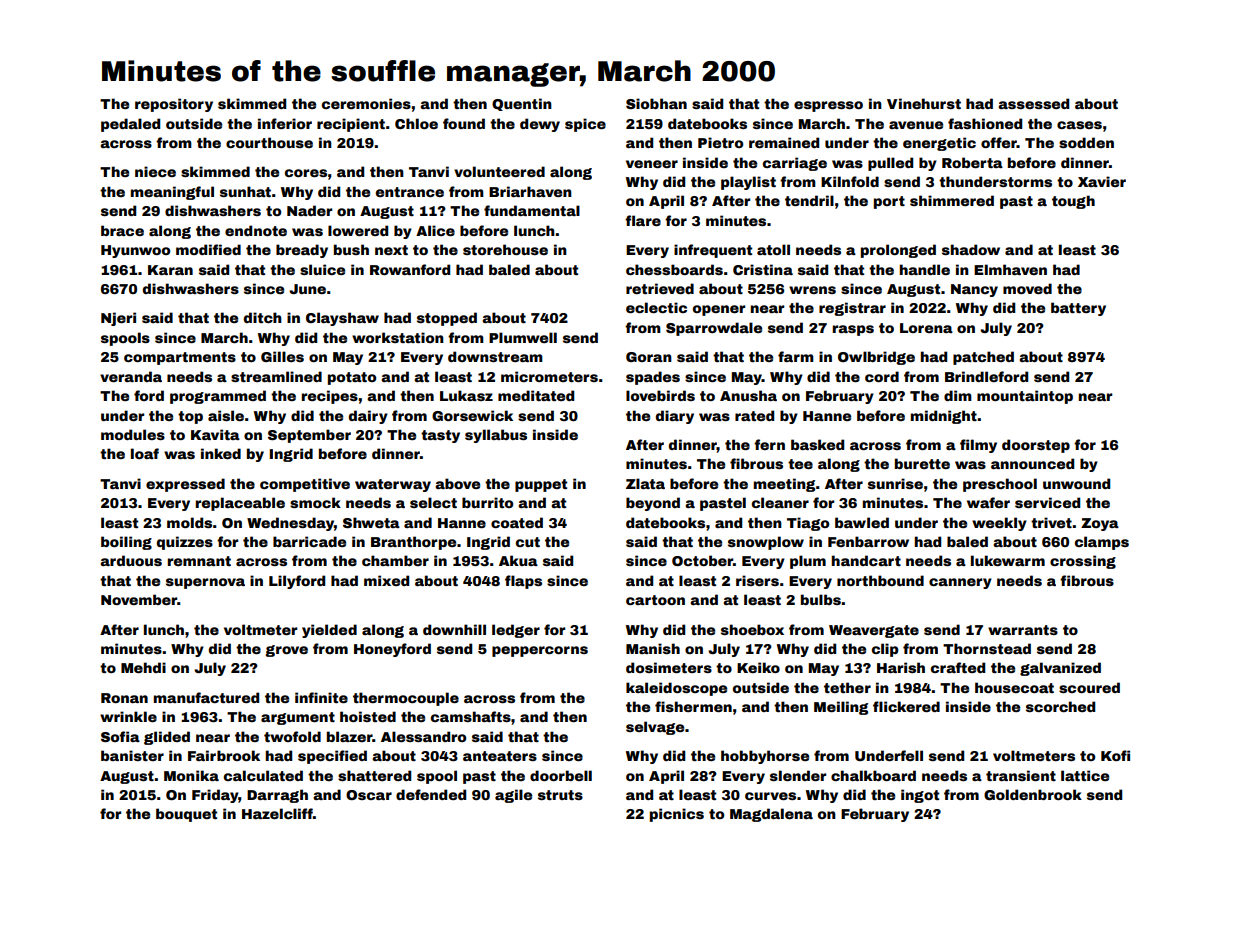 The image size is (1233, 952). I want to click on expressed, so click(185, 485).
